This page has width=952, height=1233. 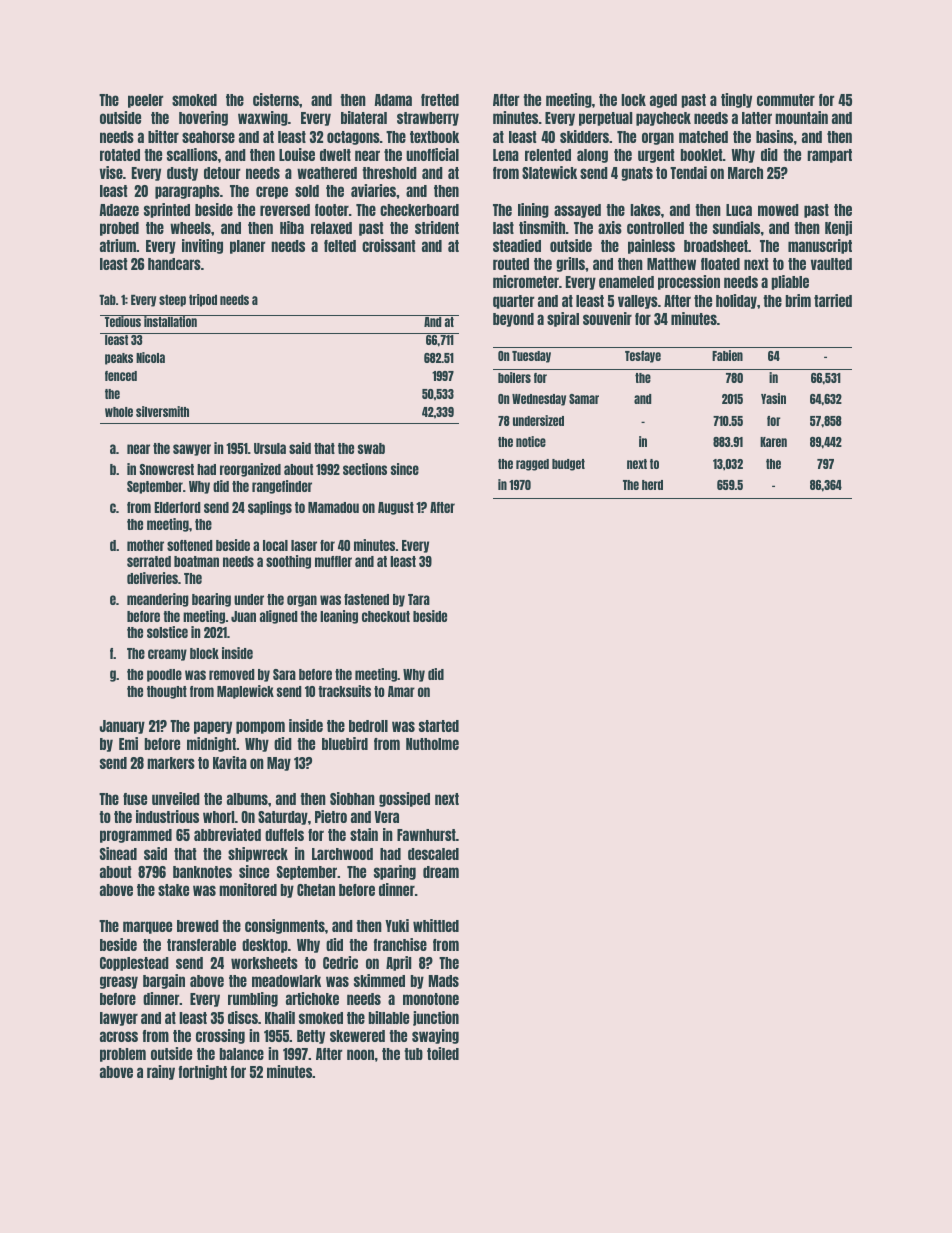 I want to click on dream, so click(x=441, y=872).
